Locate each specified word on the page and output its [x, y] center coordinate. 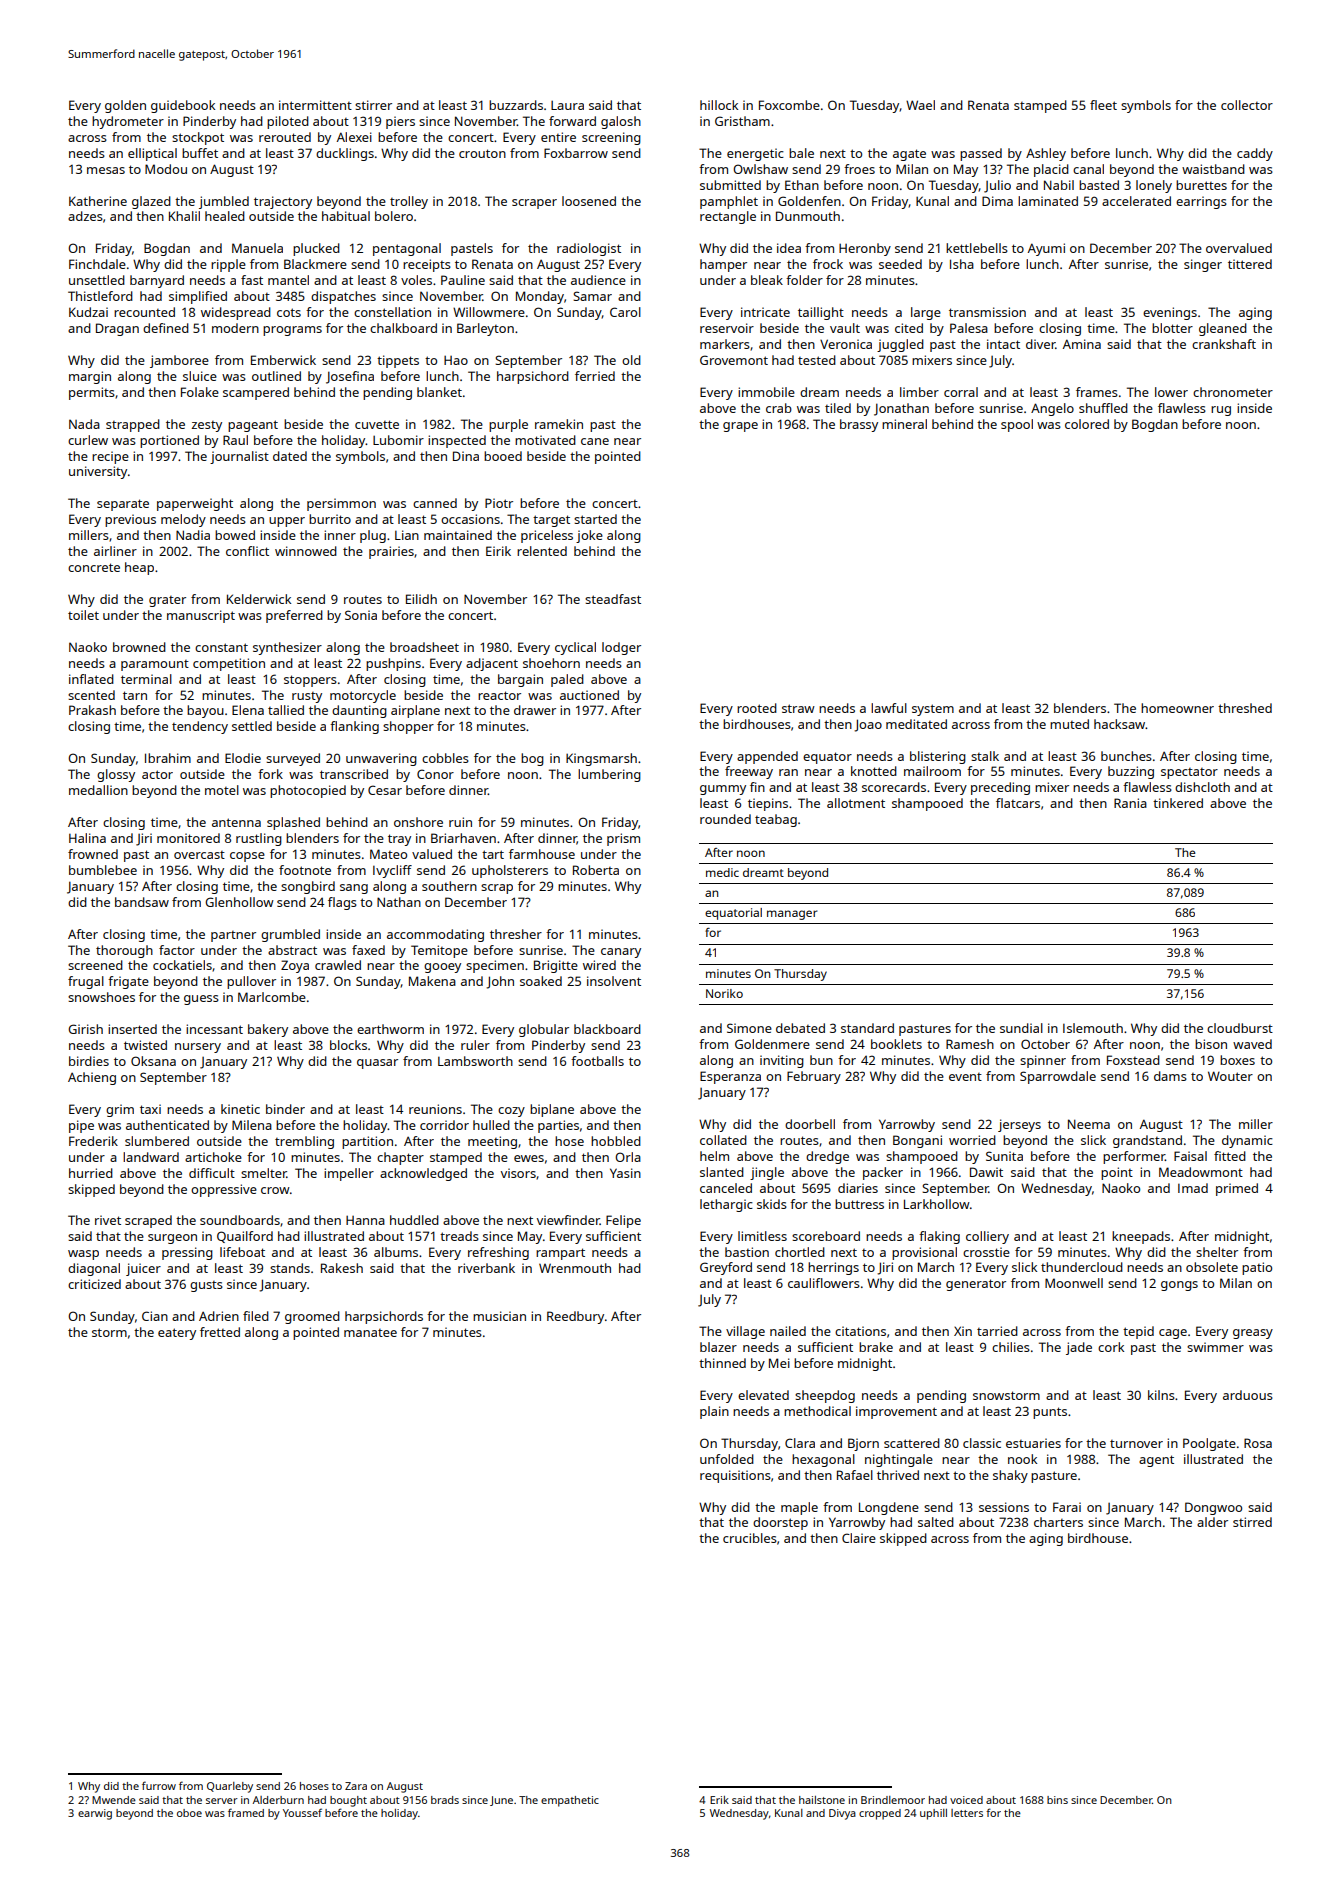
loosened [589, 201]
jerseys [1019, 1125]
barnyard [157, 281]
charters [1058, 1522]
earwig [95, 1814]
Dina [466, 456]
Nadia [193, 535]
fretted [220, 1332]
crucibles [750, 1538]
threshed [1245, 708]
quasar [377, 1064]
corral [961, 392]
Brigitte [556, 966]
